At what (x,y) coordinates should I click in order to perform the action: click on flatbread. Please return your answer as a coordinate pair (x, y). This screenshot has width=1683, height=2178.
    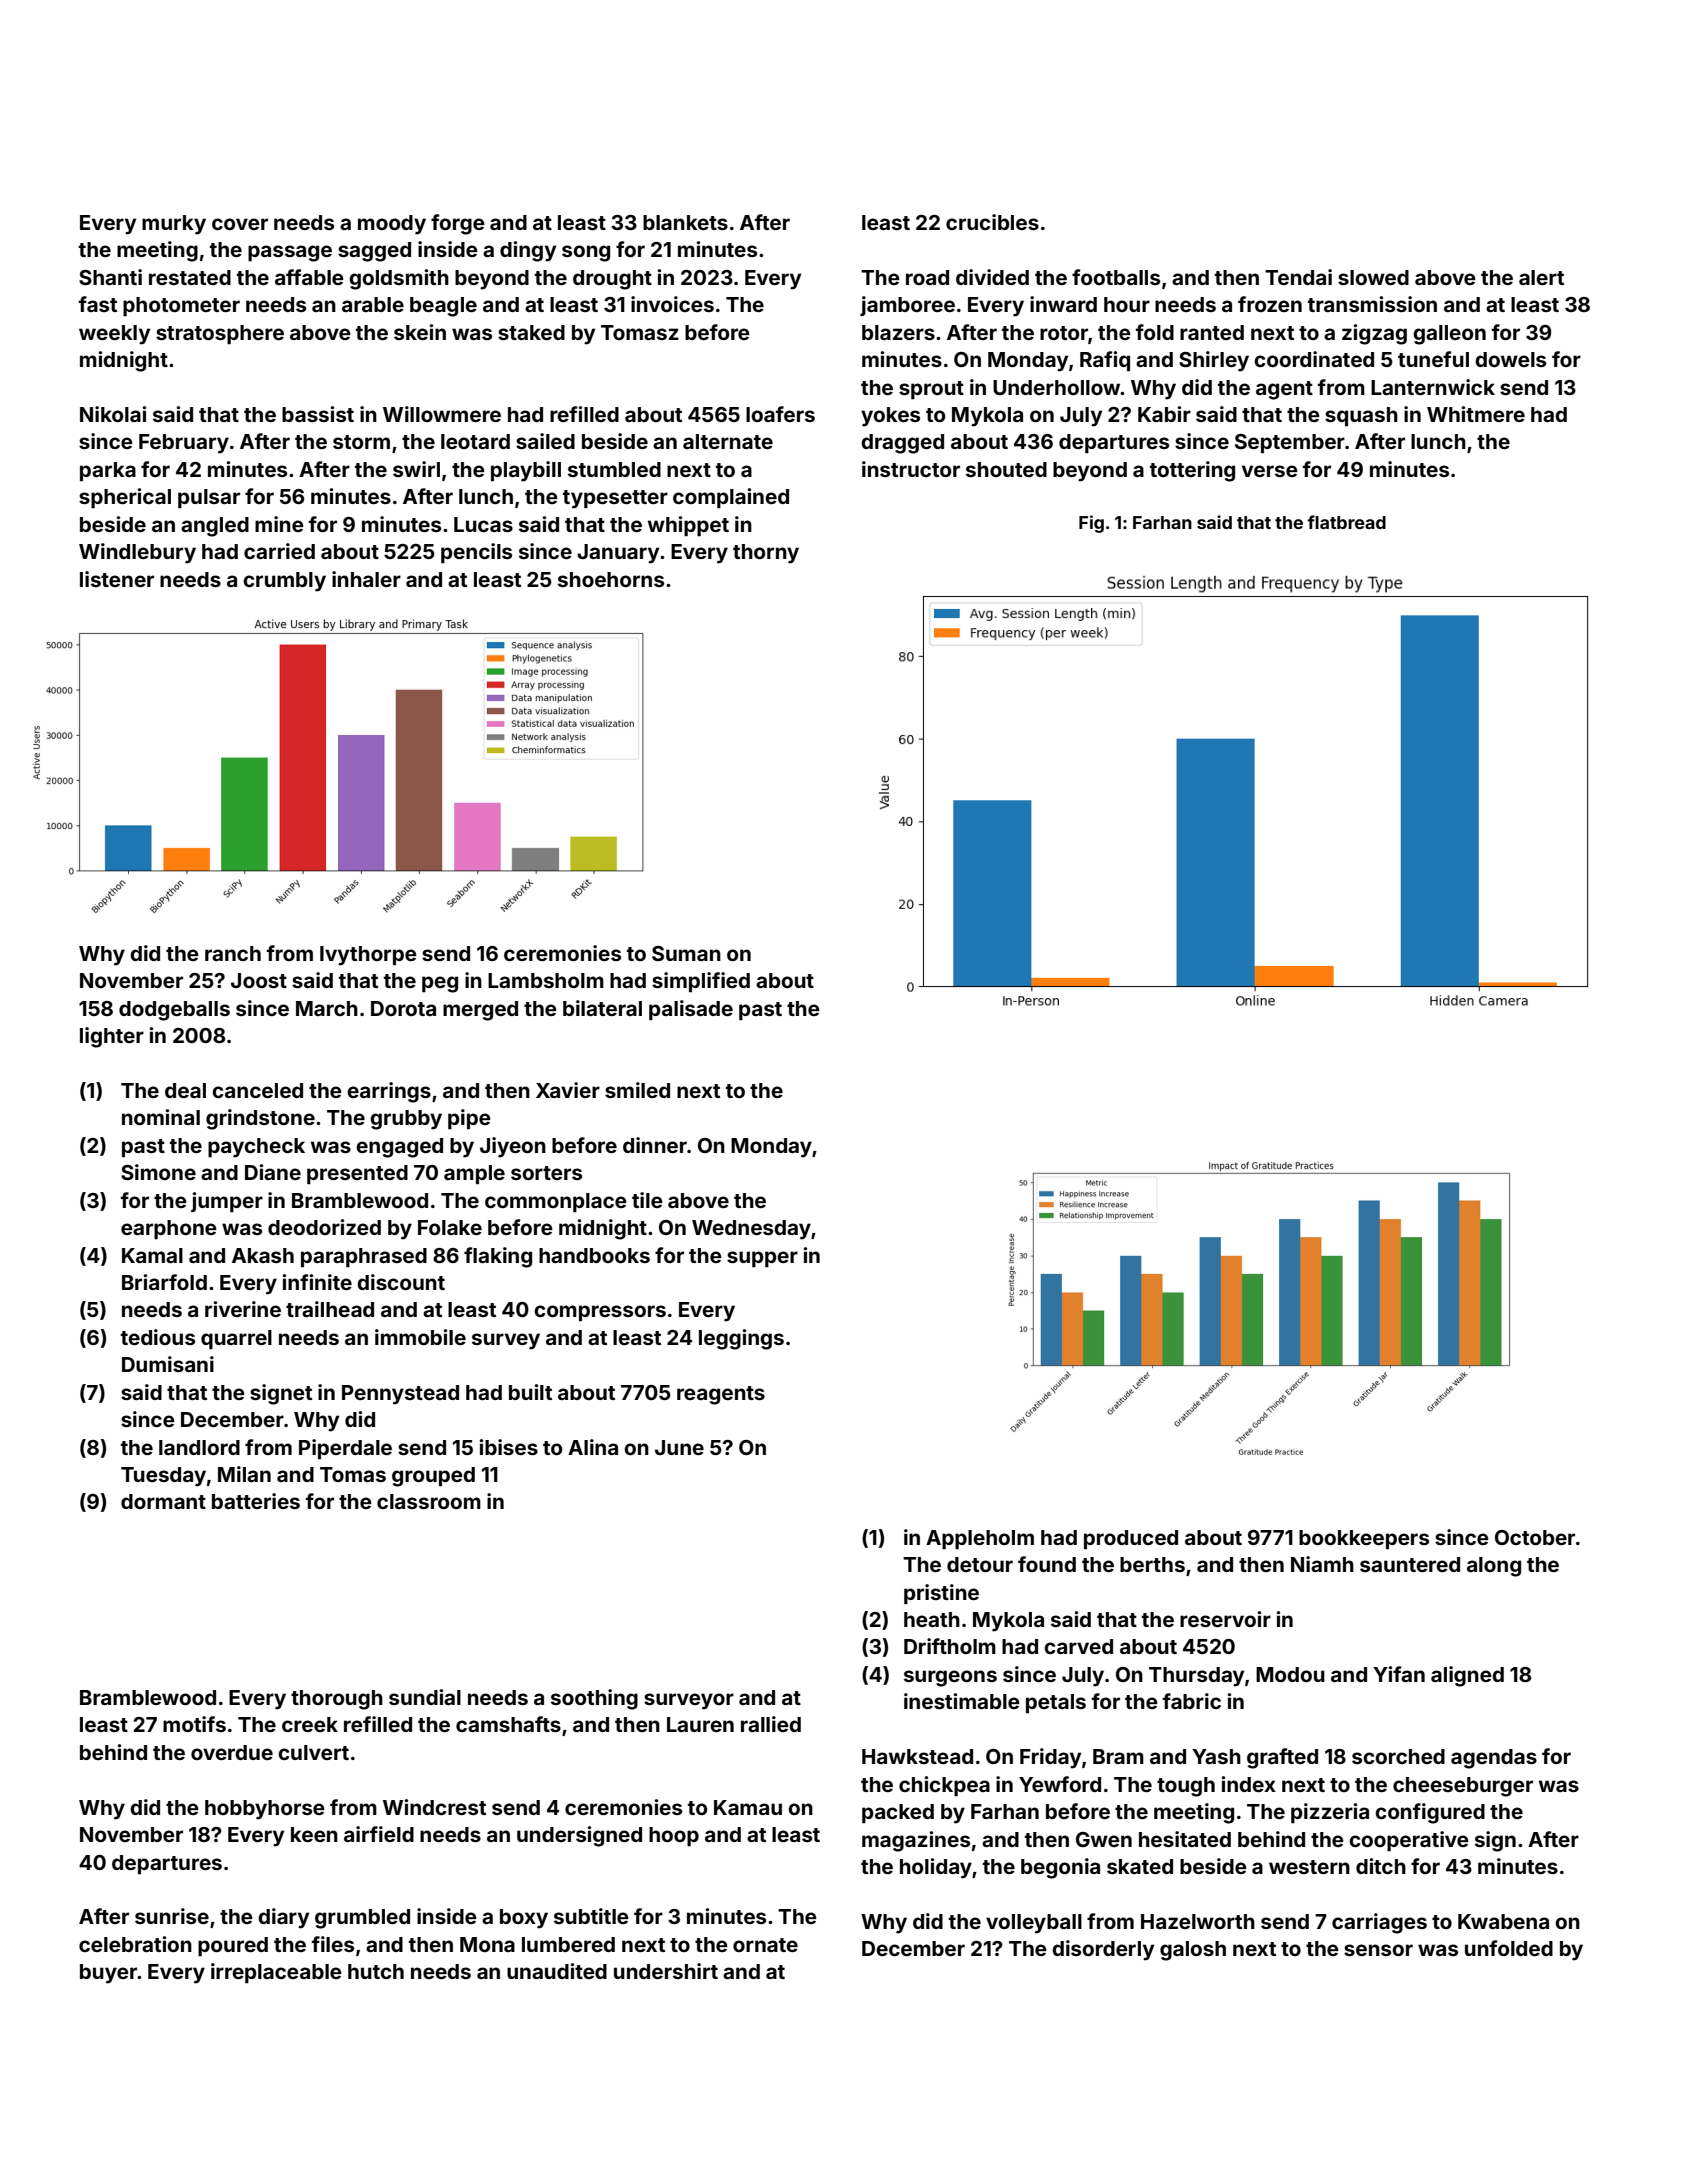
    Looking at the image, I should click on (1346, 522).
